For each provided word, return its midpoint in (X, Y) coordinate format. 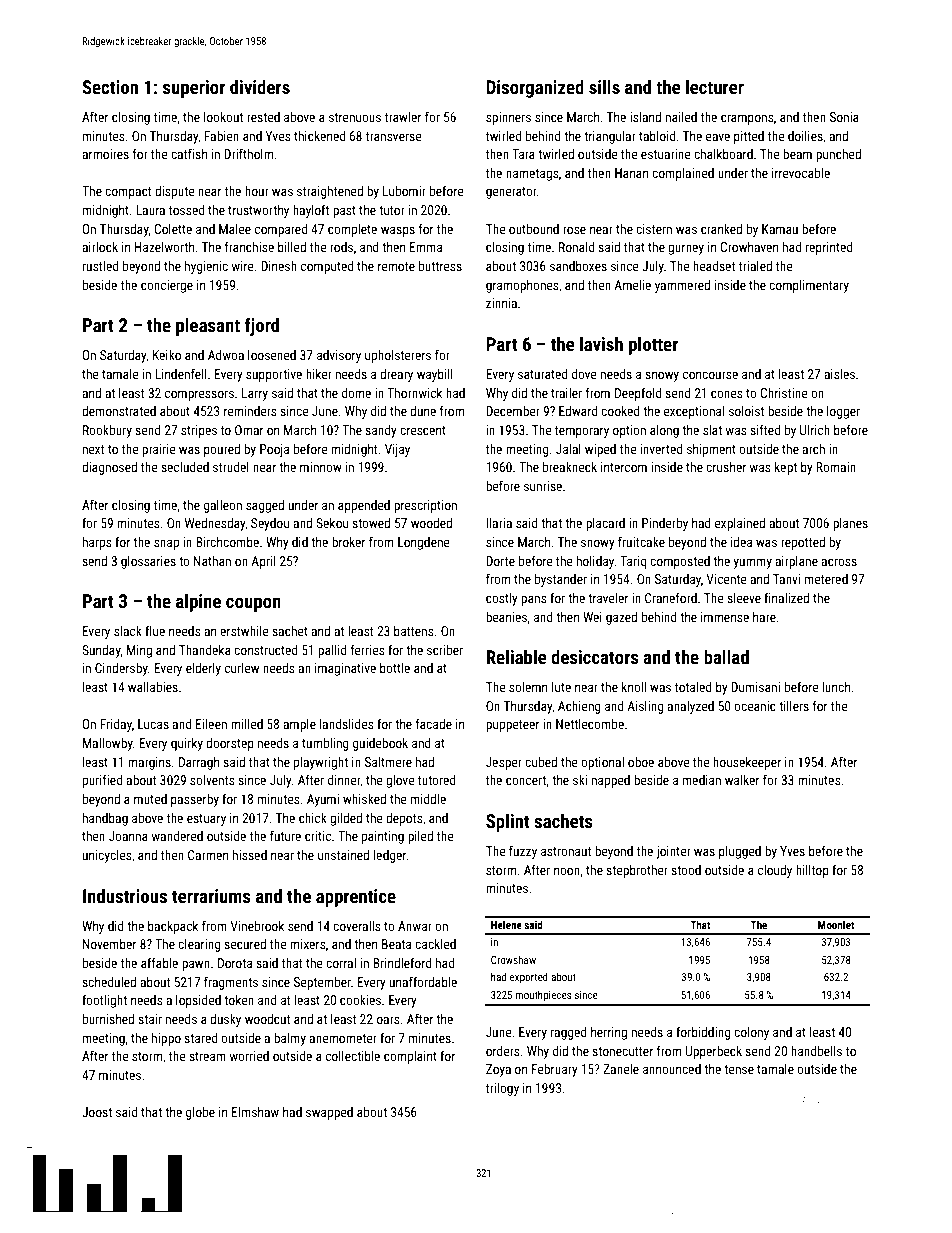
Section (110, 87)
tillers (794, 706)
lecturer (715, 87)
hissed (250, 855)
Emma (426, 247)
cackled (435, 944)
